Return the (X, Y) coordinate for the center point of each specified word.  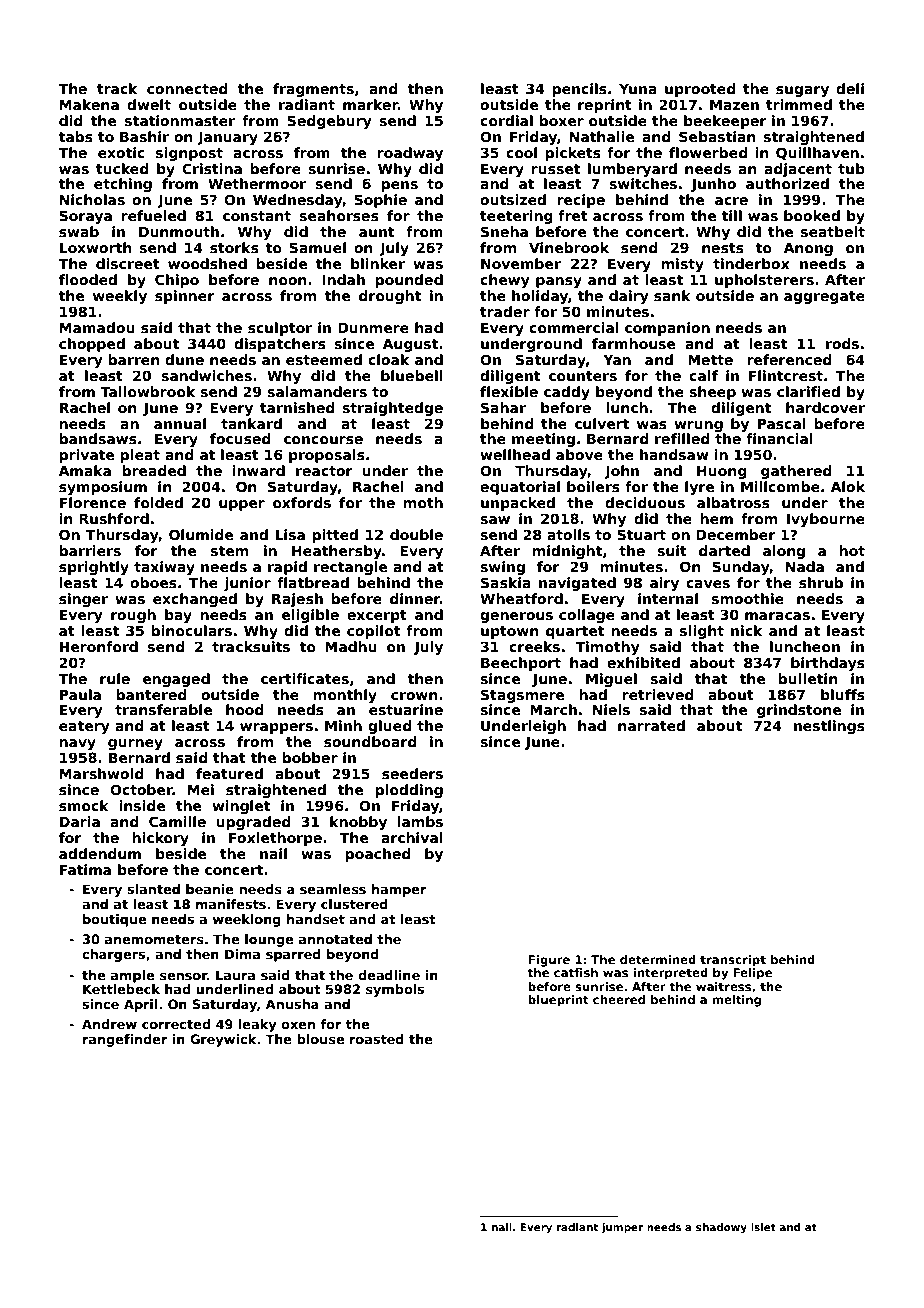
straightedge (392, 409)
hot (852, 550)
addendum (100, 853)
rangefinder (125, 1040)
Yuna (638, 88)
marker (370, 104)
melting (736, 1001)
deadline (389, 975)
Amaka (85, 470)
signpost (189, 154)
